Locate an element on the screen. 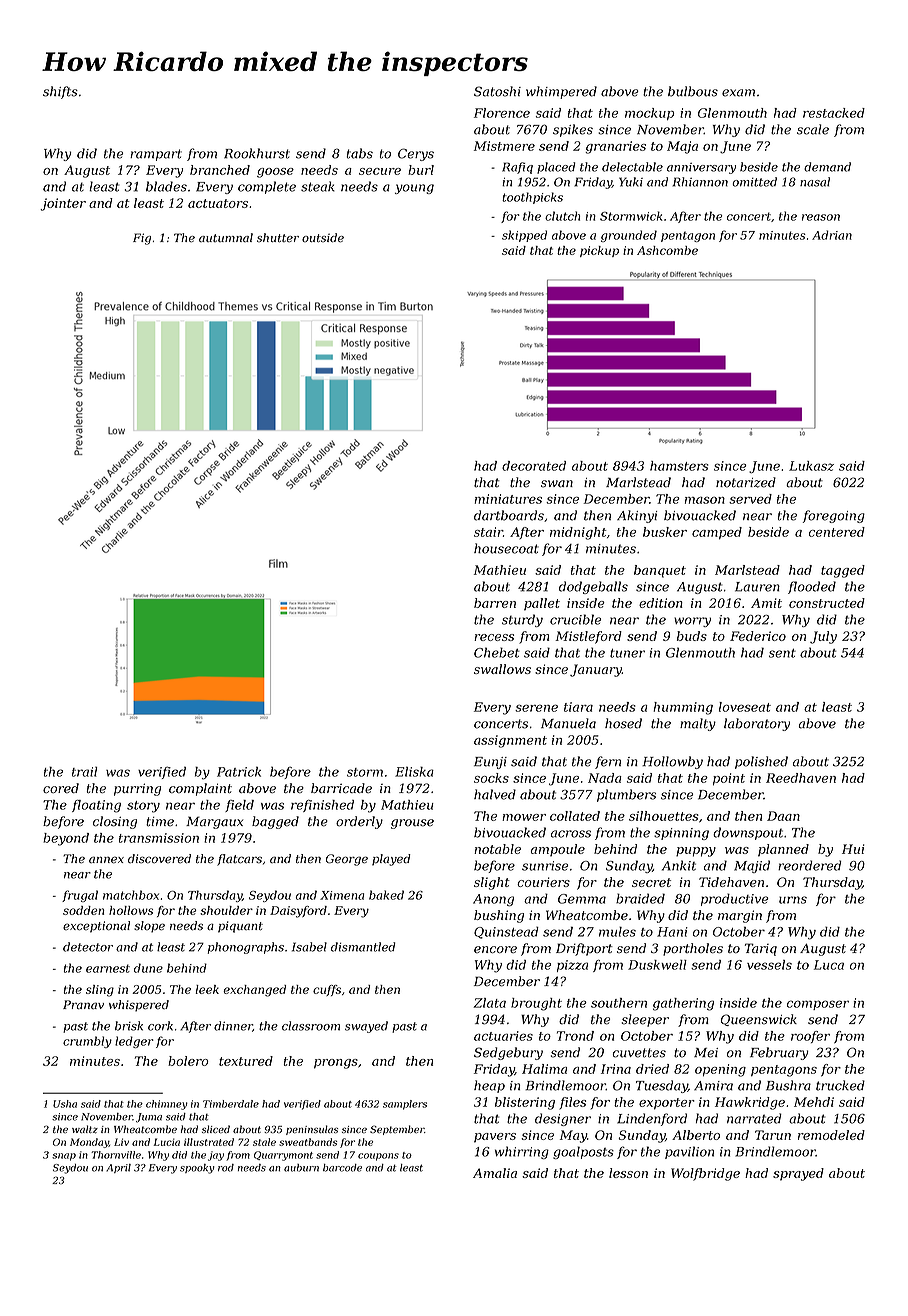  Lauren is located at coordinates (757, 587).
